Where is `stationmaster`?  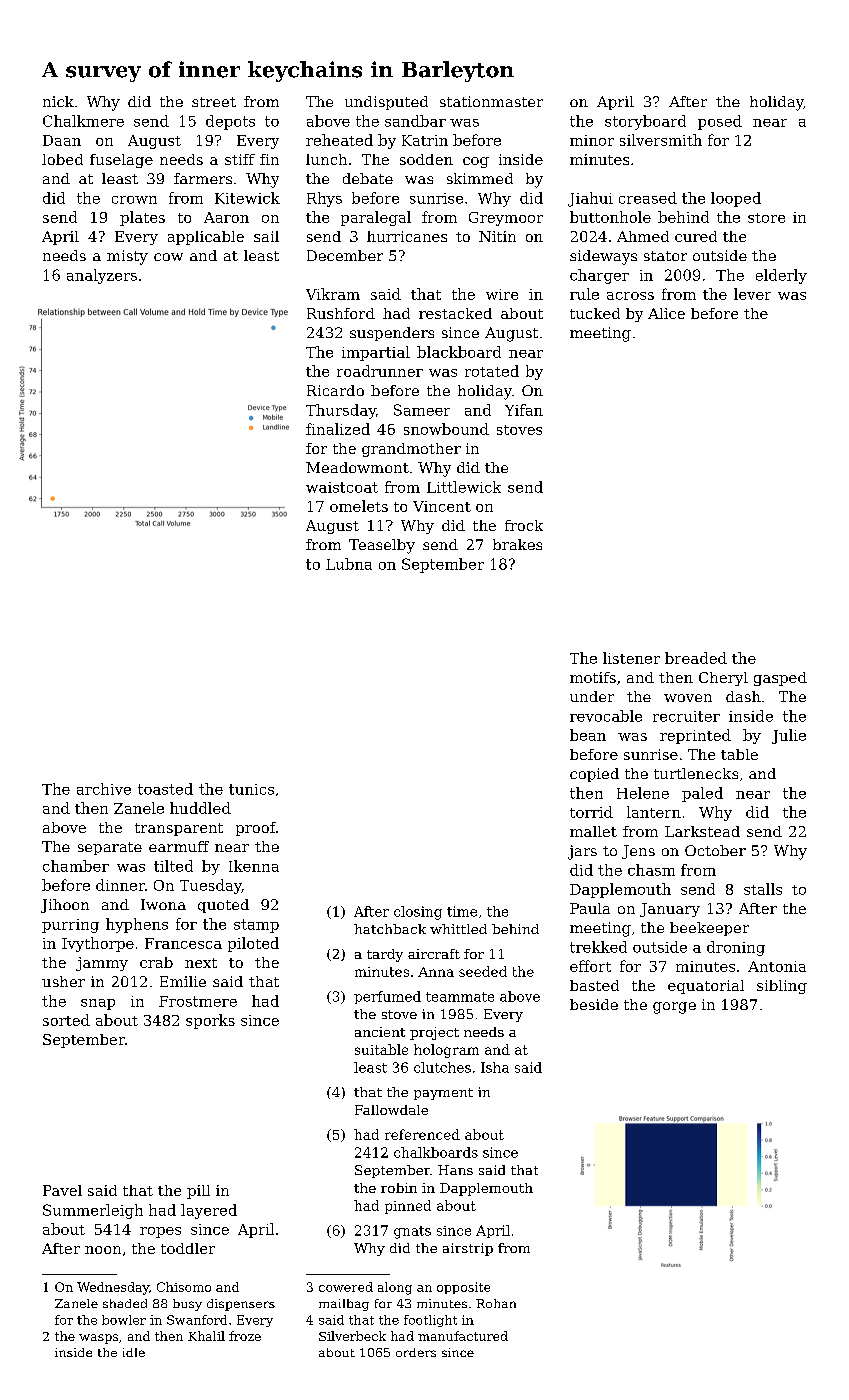 stationmaster is located at coordinates (491, 101).
